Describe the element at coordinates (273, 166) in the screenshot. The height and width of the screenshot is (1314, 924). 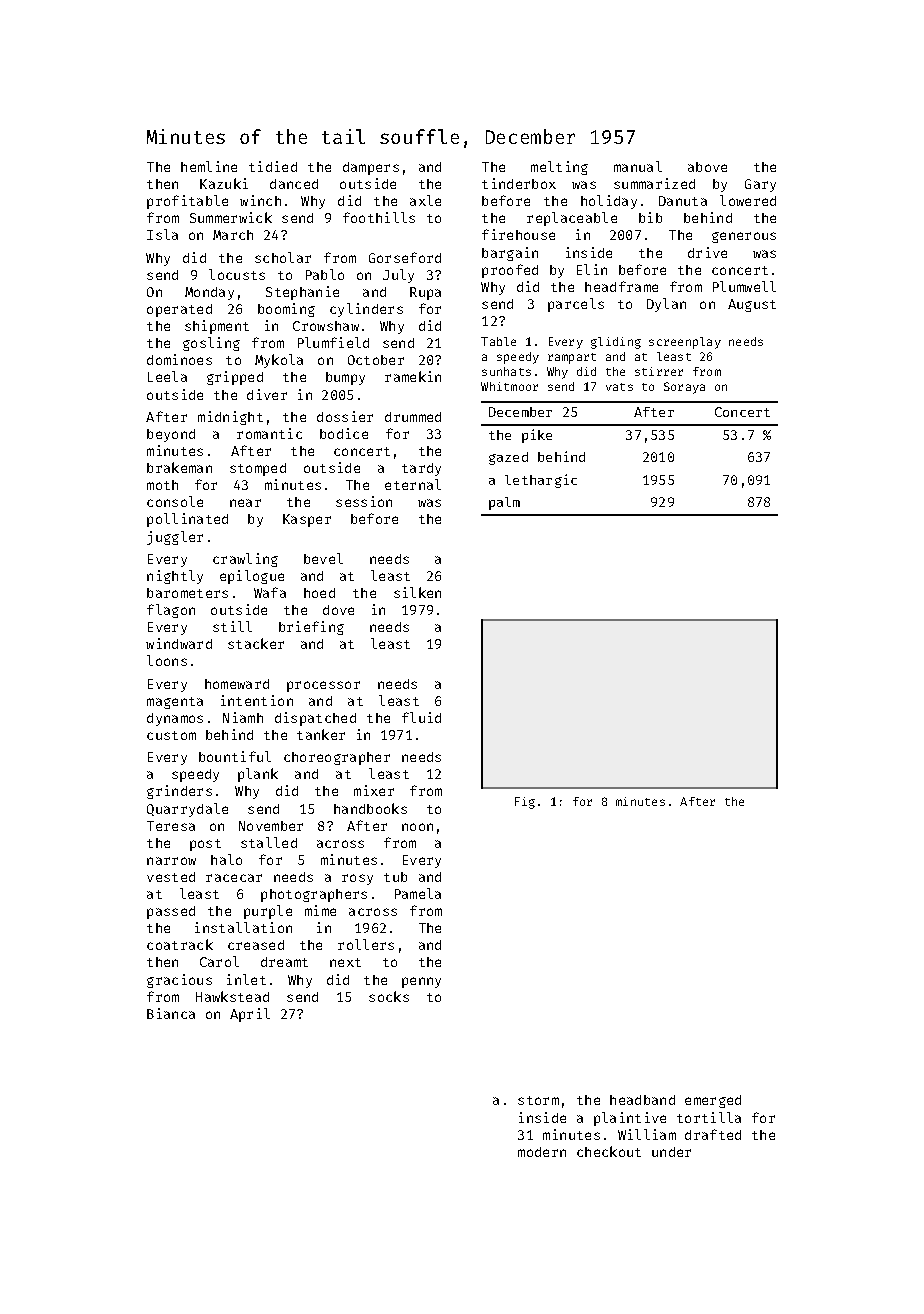
I see `tidied` at that location.
